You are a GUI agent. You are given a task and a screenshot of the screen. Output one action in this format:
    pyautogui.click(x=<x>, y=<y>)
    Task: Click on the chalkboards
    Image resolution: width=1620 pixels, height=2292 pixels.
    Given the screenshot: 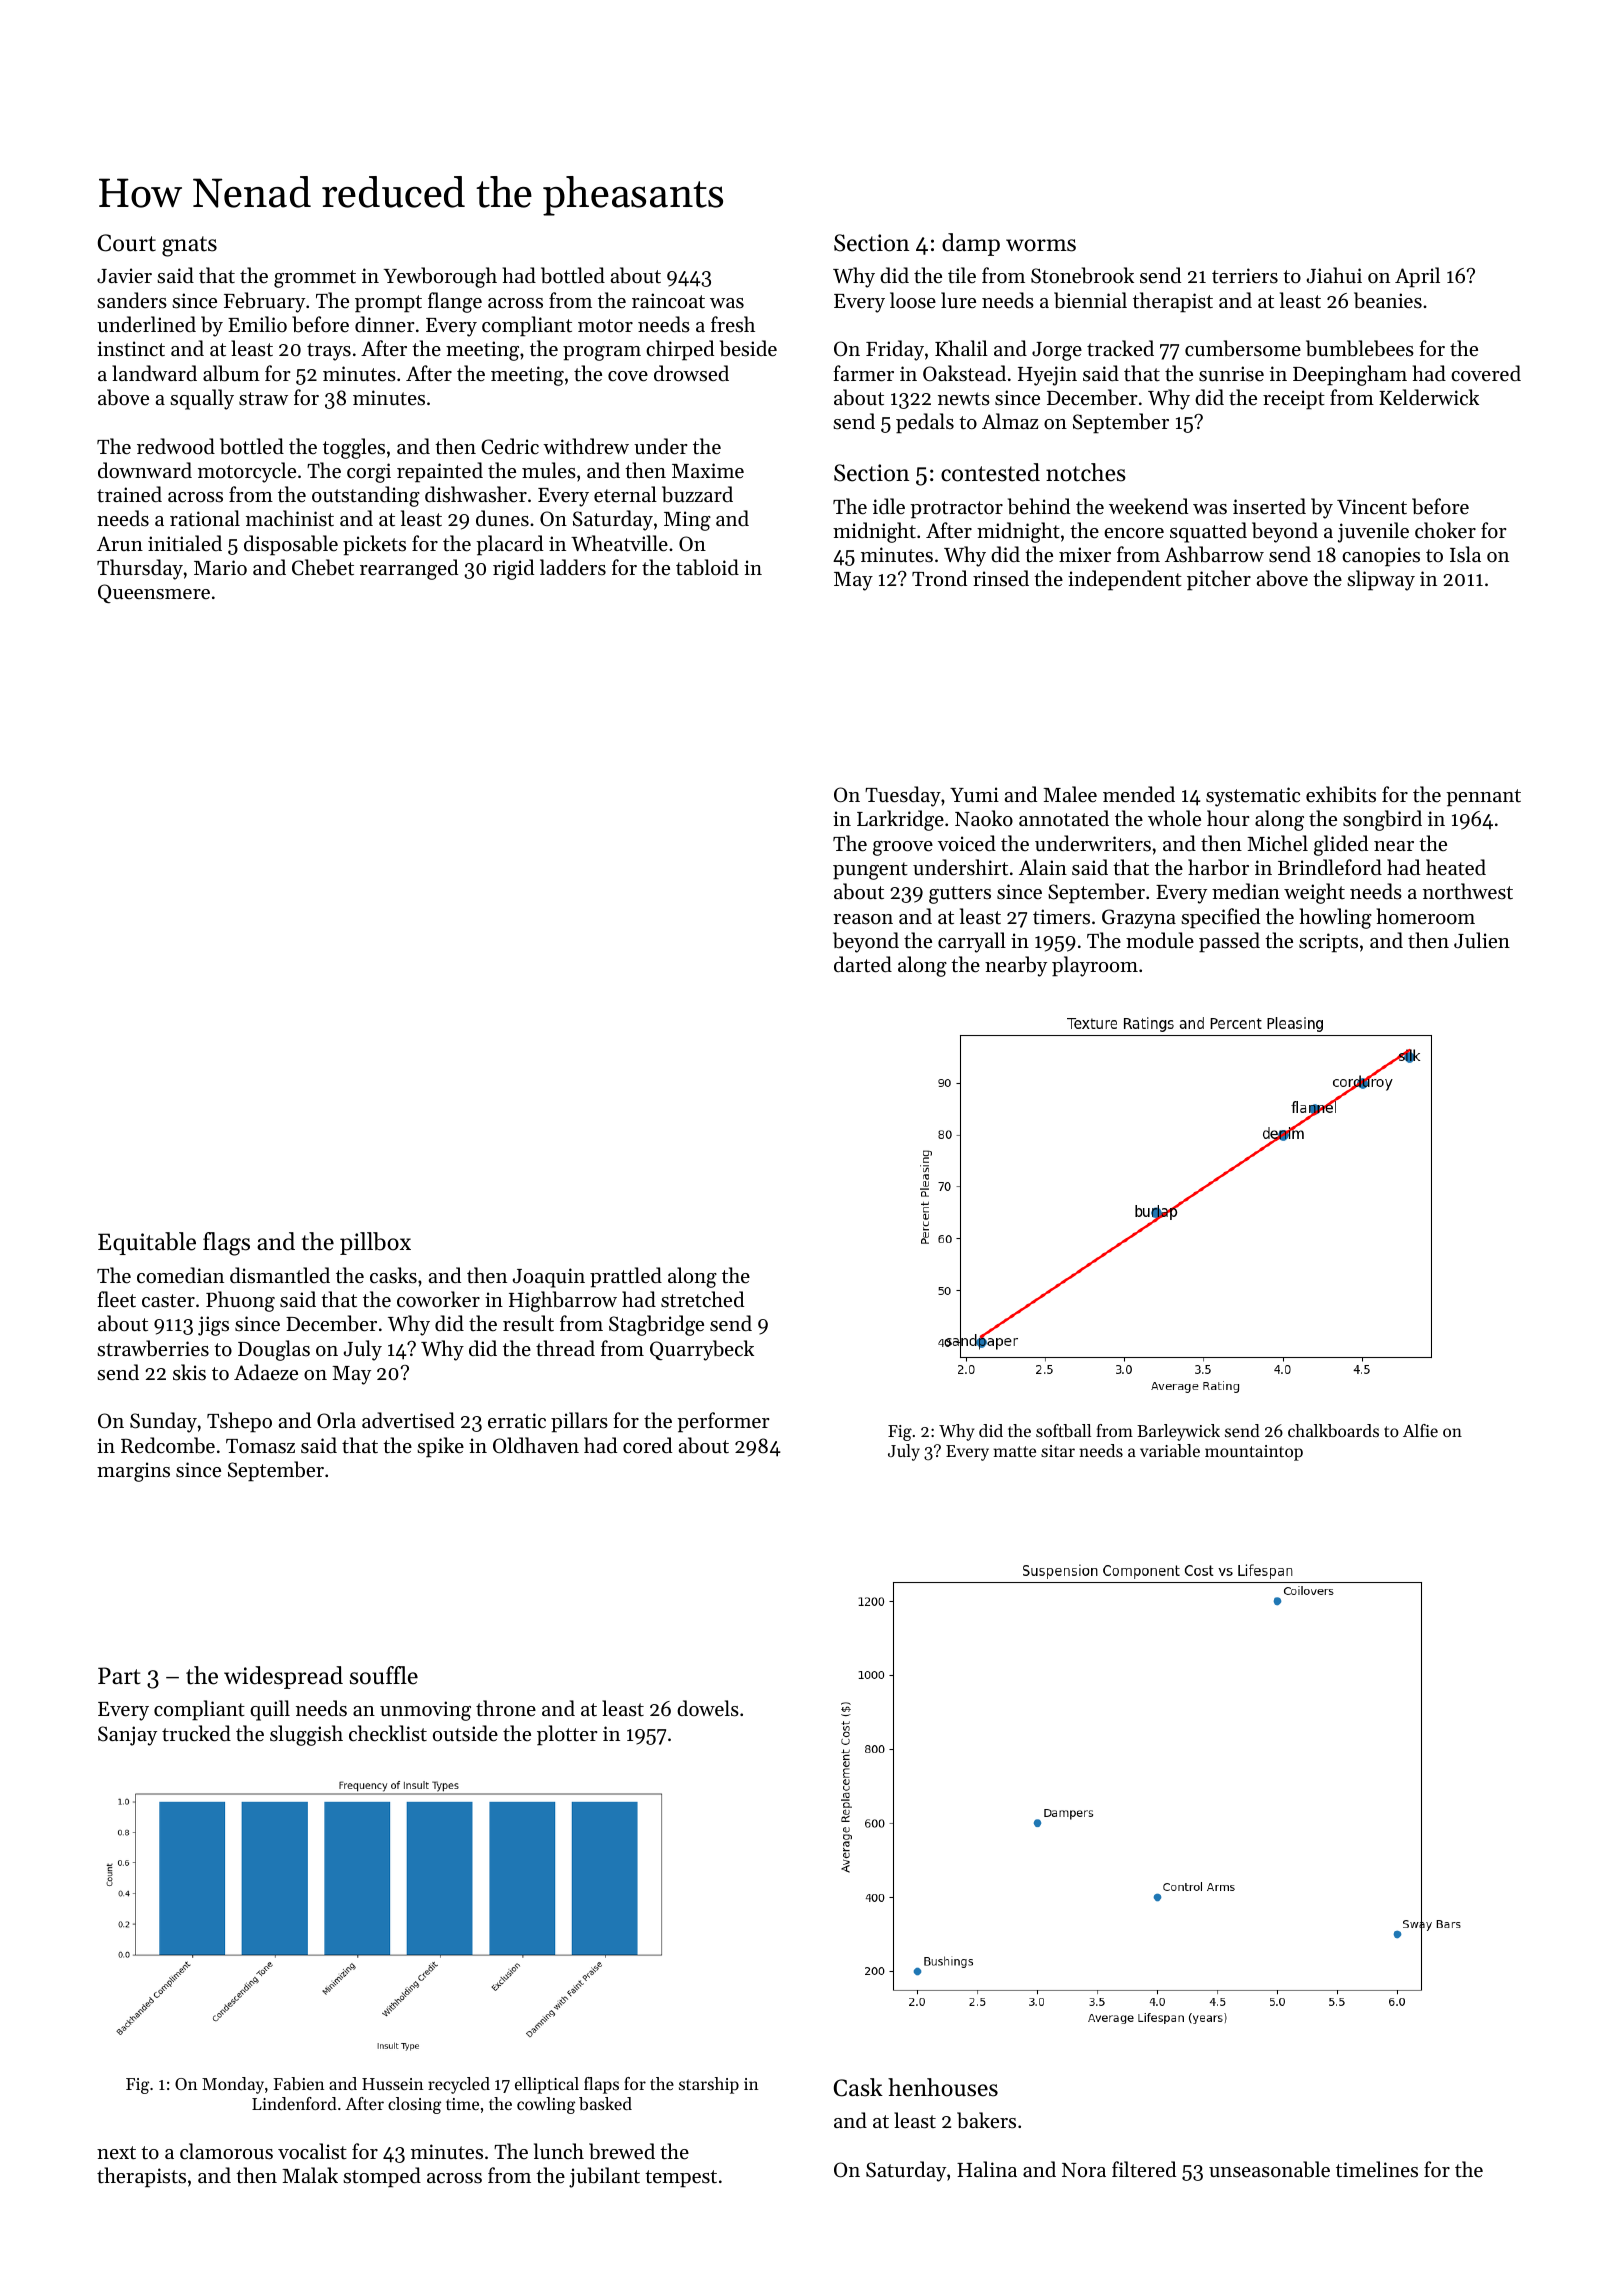 What is the action you would take?
    pyautogui.click(x=1333, y=1430)
